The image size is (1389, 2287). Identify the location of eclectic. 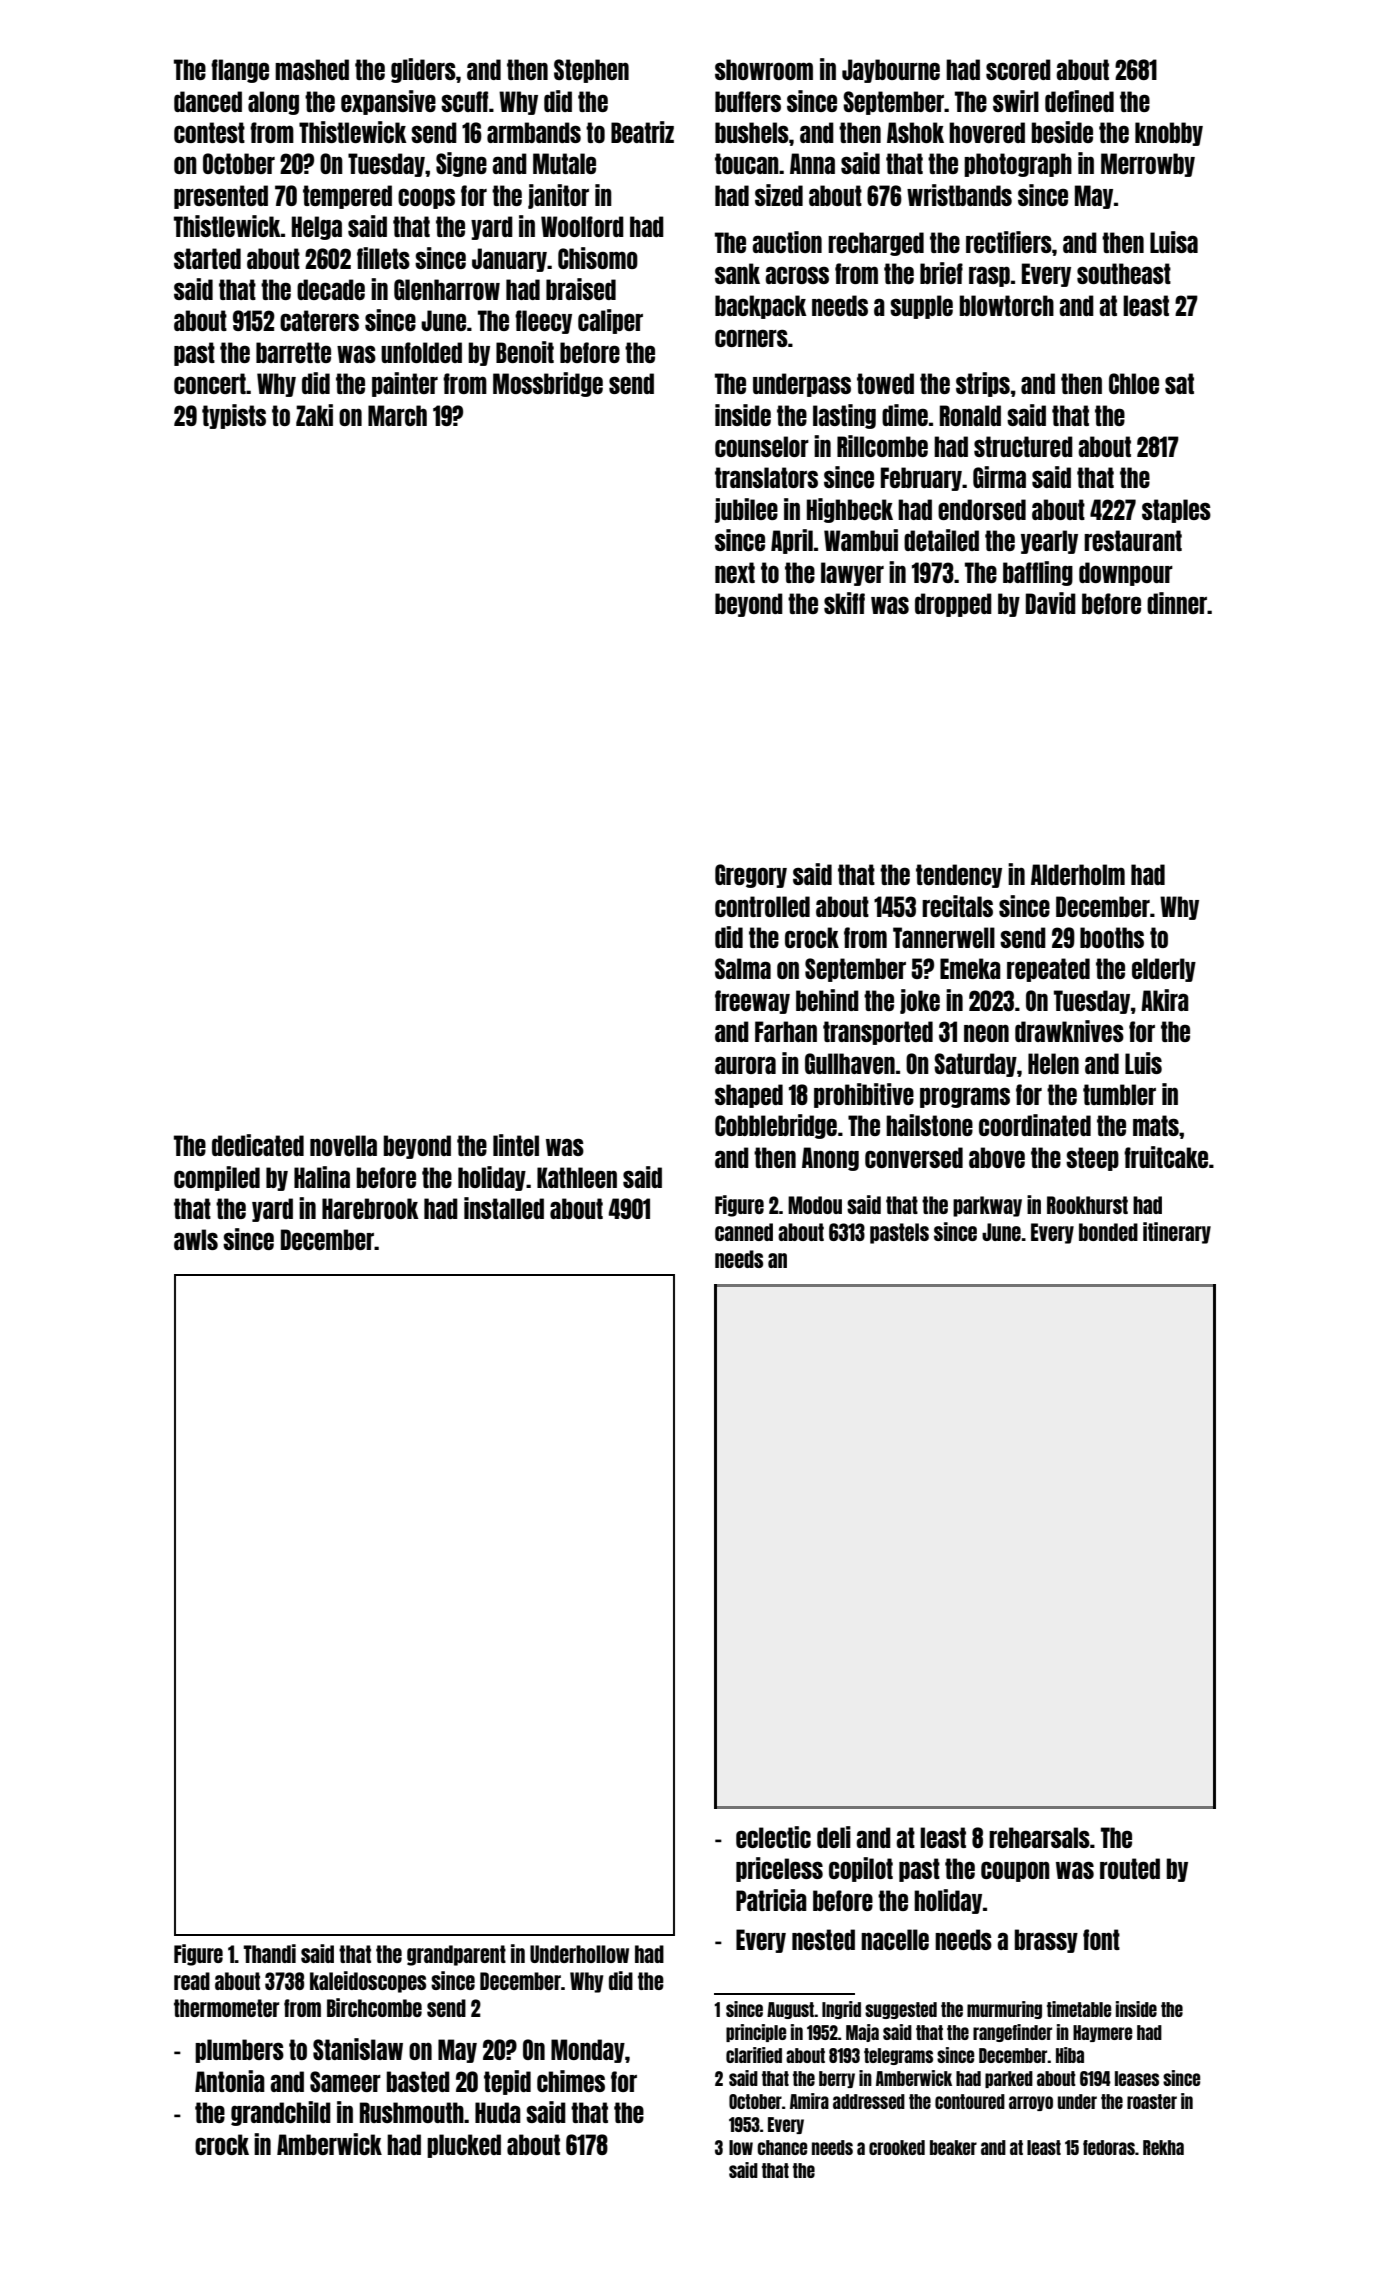
(773, 1837).
